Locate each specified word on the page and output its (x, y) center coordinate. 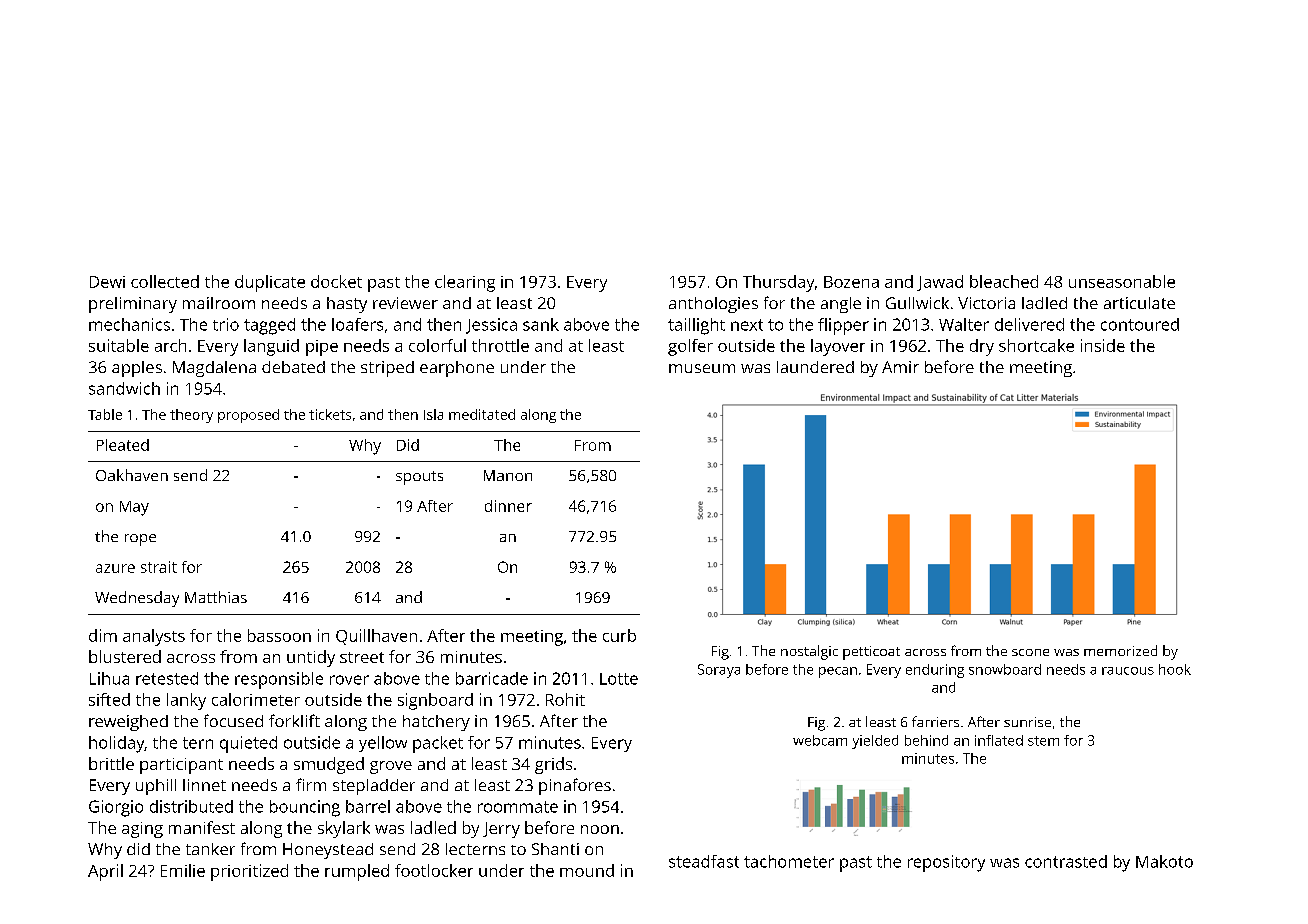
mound (587, 870)
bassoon (279, 635)
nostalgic (809, 652)
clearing (465, 283)
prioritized (249, 872)
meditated (482, 414)
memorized (1120, 650)
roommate (518, 807)
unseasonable (1122, 281)
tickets (330, 414)
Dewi (107, 282)
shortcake (1036, 345)
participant (181, 766)
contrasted (1066, 861)
